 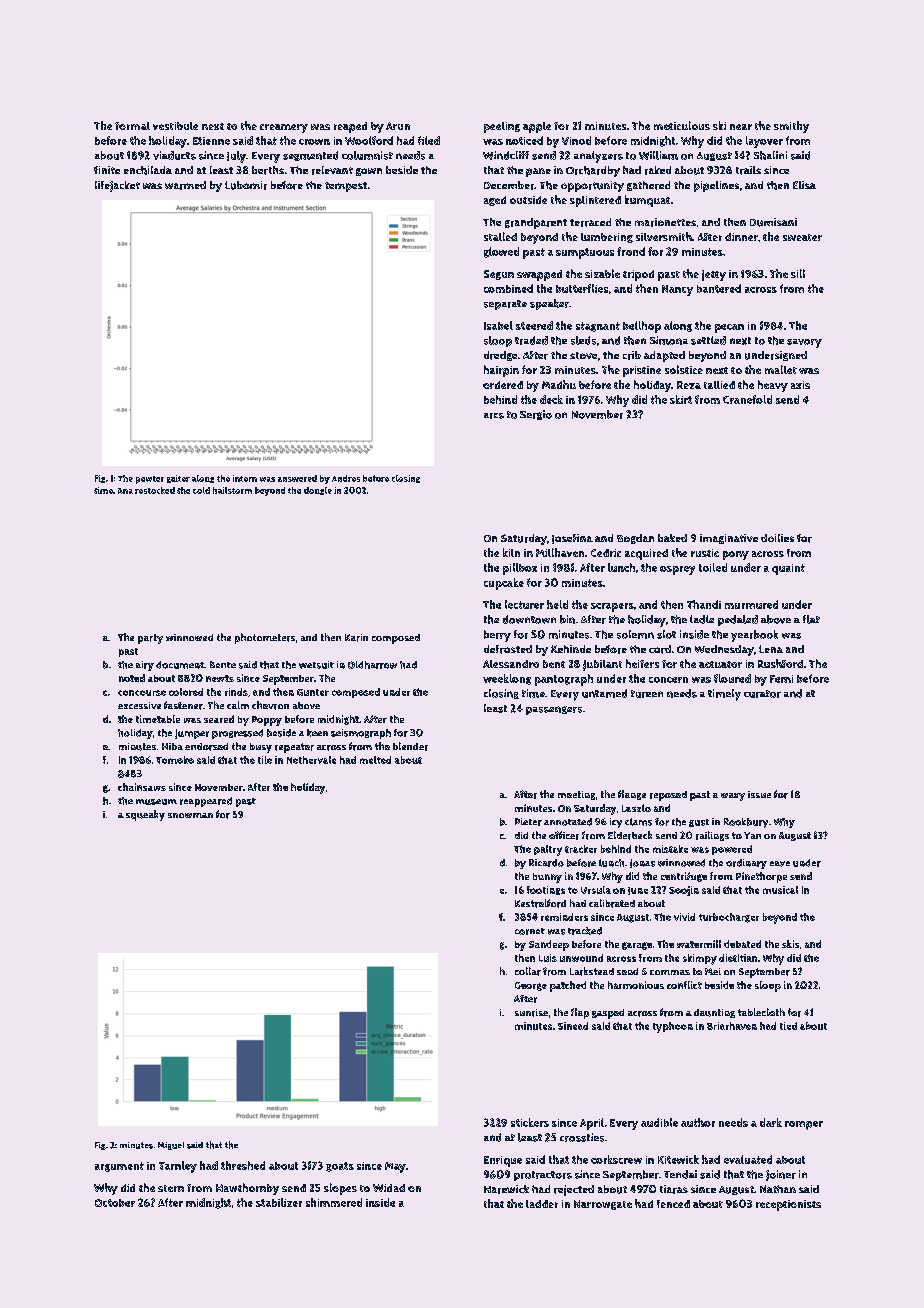 What do you see at coordinates (780, 890) in the image?
I see `musical` at bounding box center [780, 890].
